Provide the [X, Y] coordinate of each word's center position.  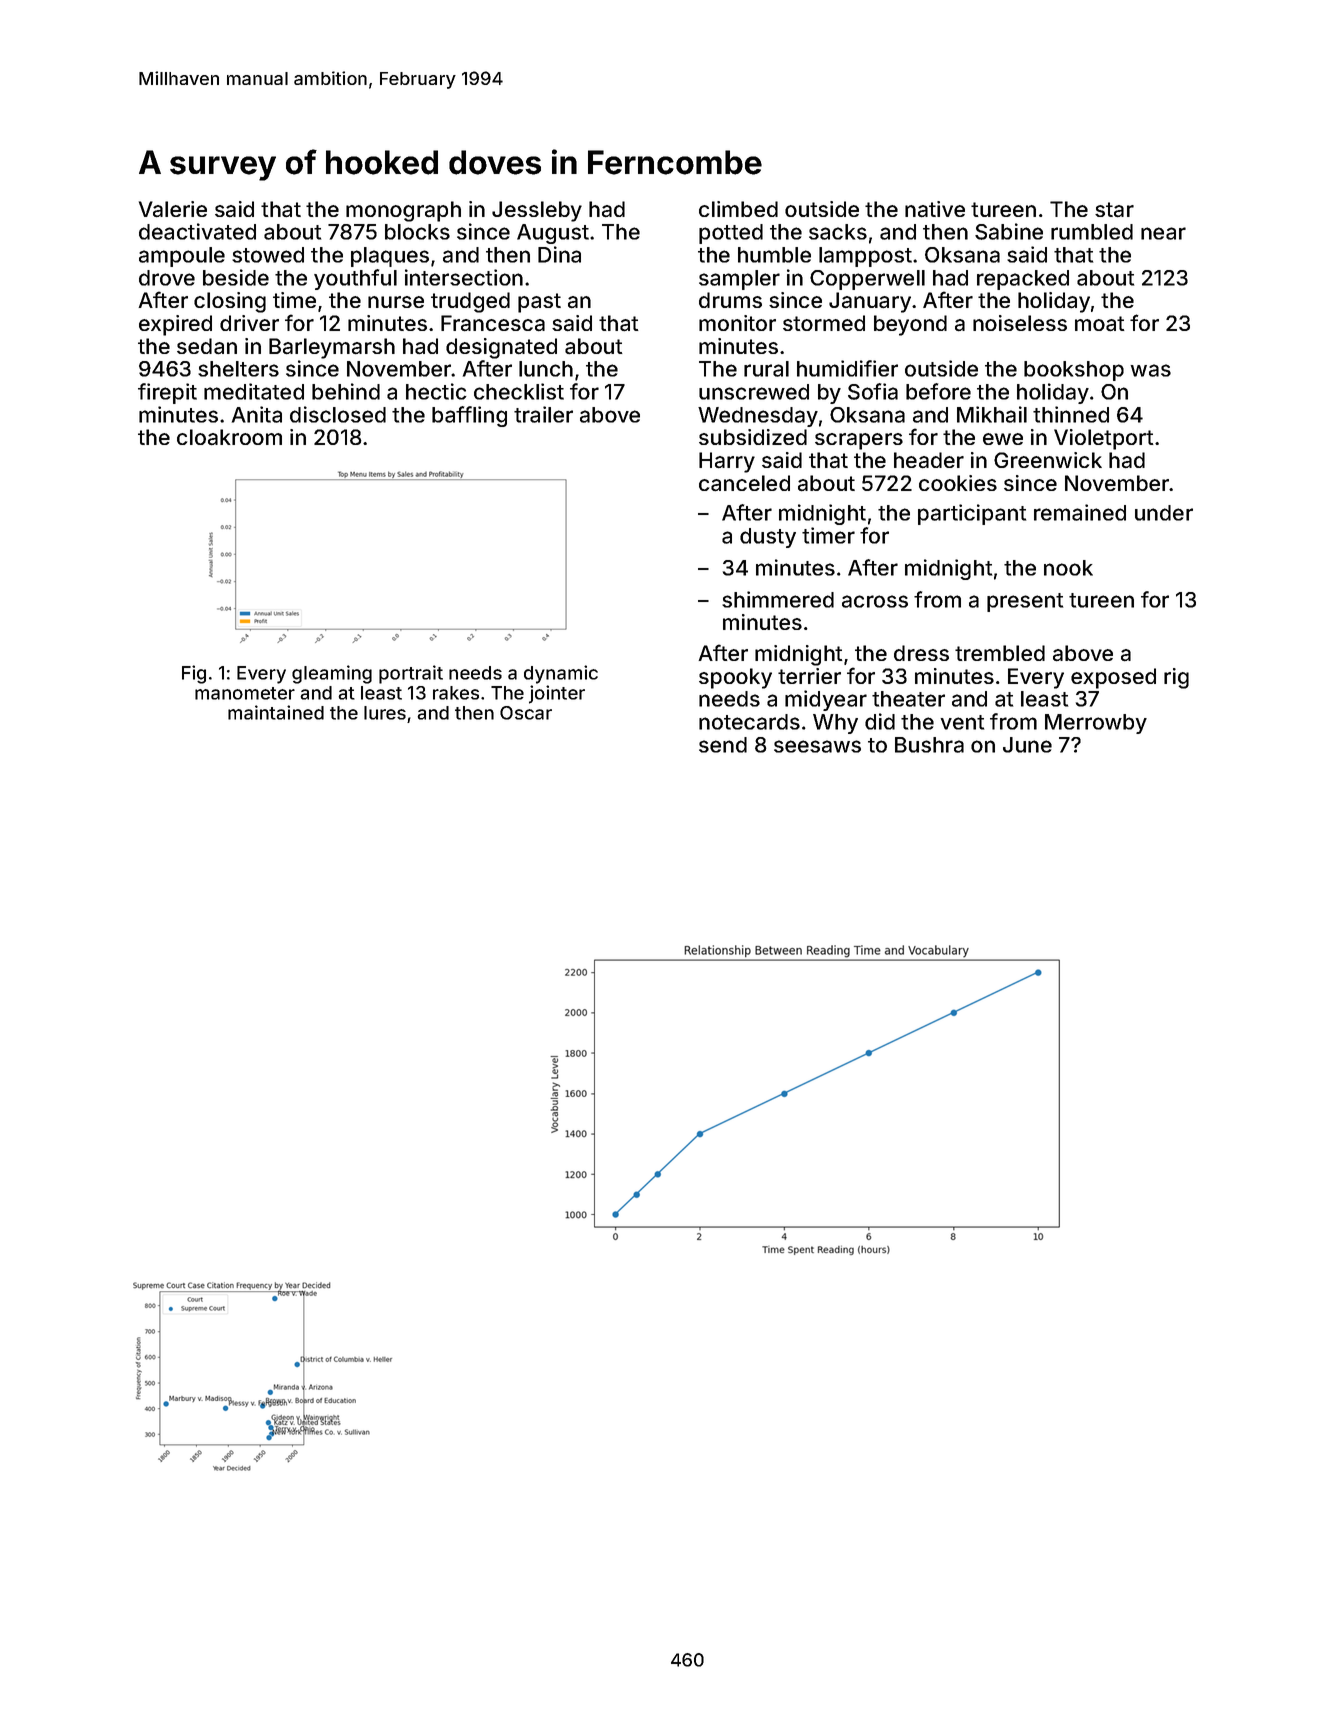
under [1164, 513]
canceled [744, 483]
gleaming [332, 674]
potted [731, 234]
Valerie [173, 209]
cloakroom [229, 437]
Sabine [1009, 231]
